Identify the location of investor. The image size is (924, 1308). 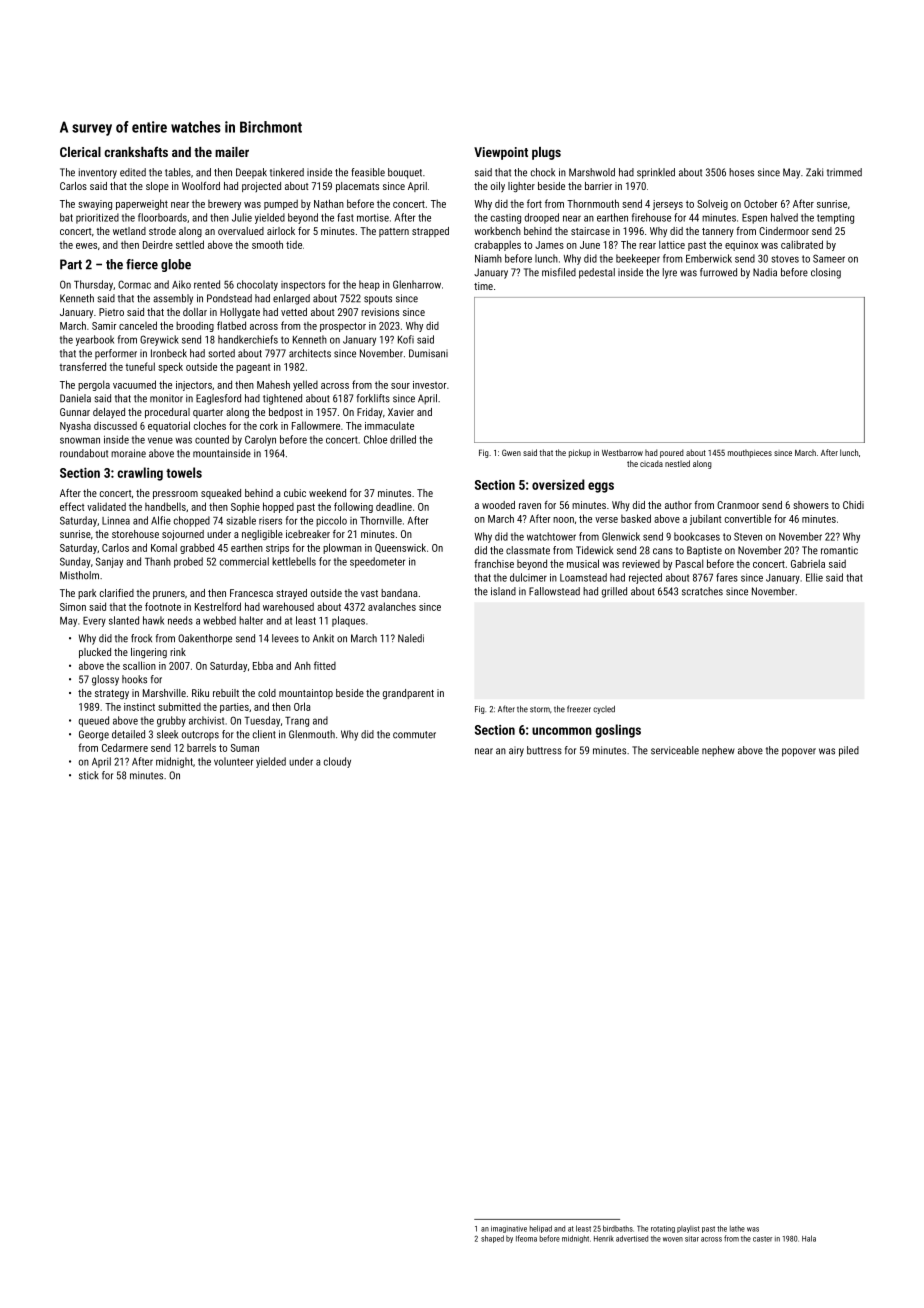
(430, 385).
